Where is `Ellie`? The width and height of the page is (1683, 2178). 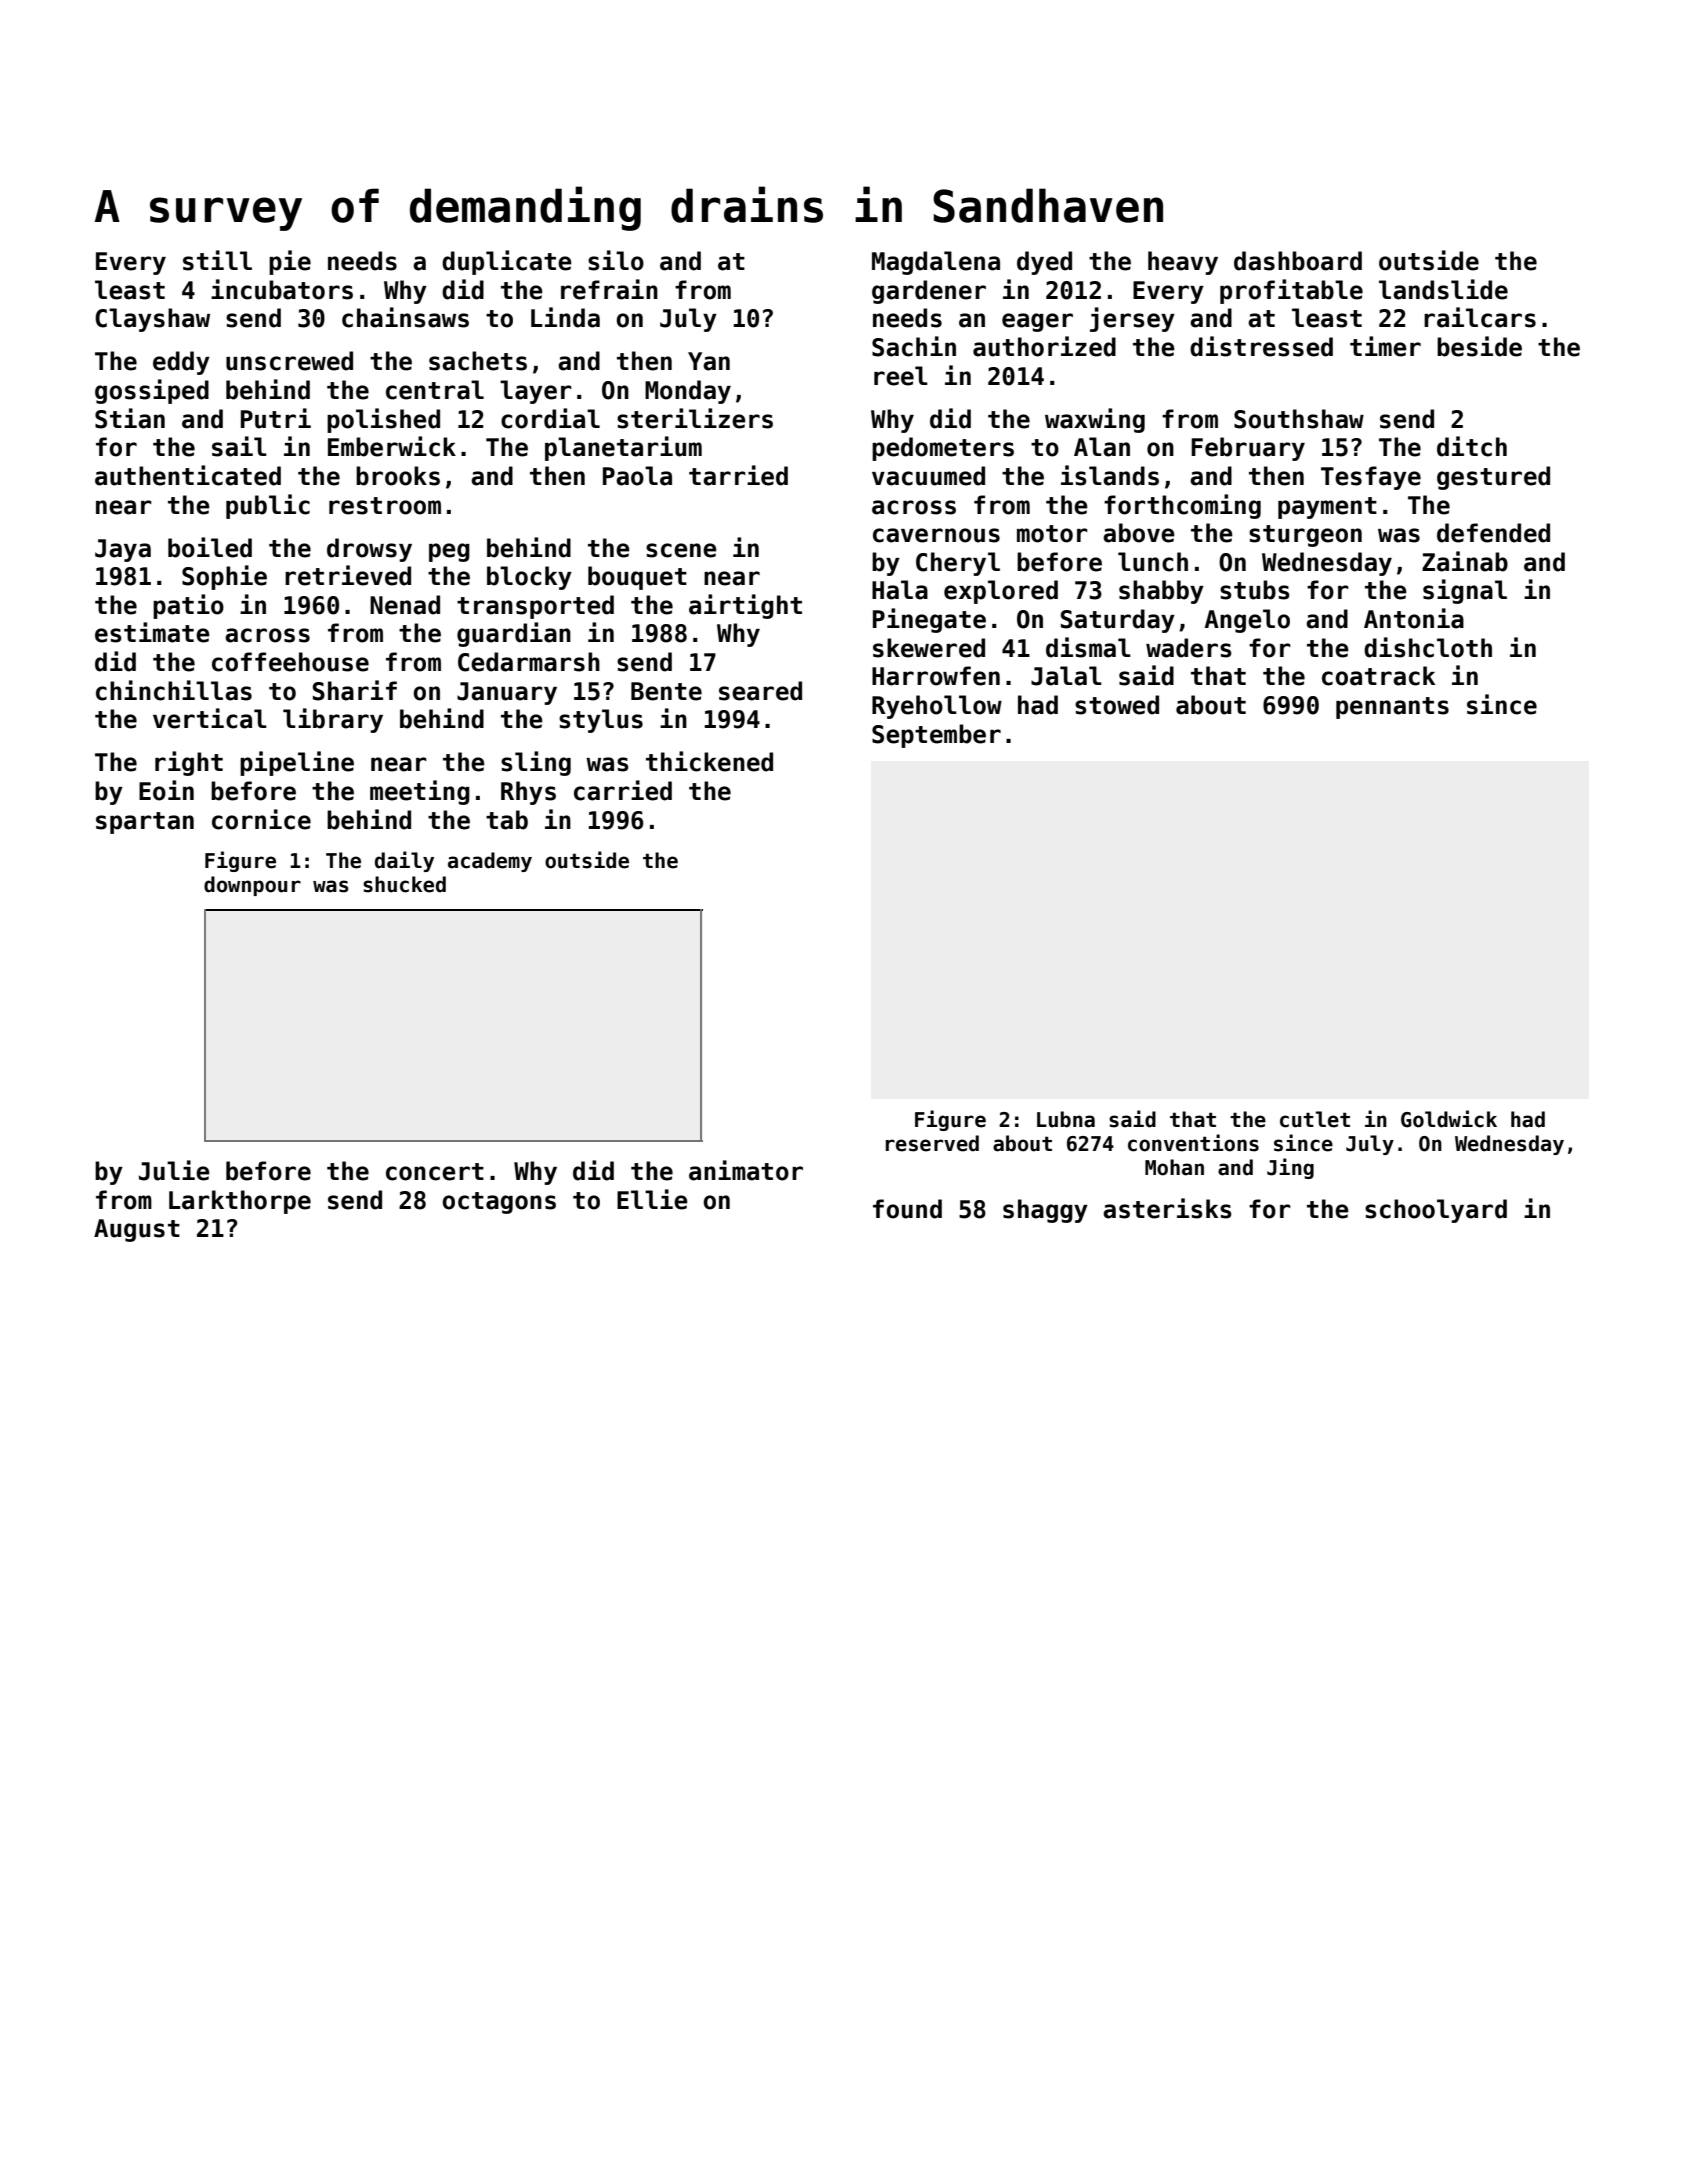 Ellie is located at coordinates (652, 1199).
